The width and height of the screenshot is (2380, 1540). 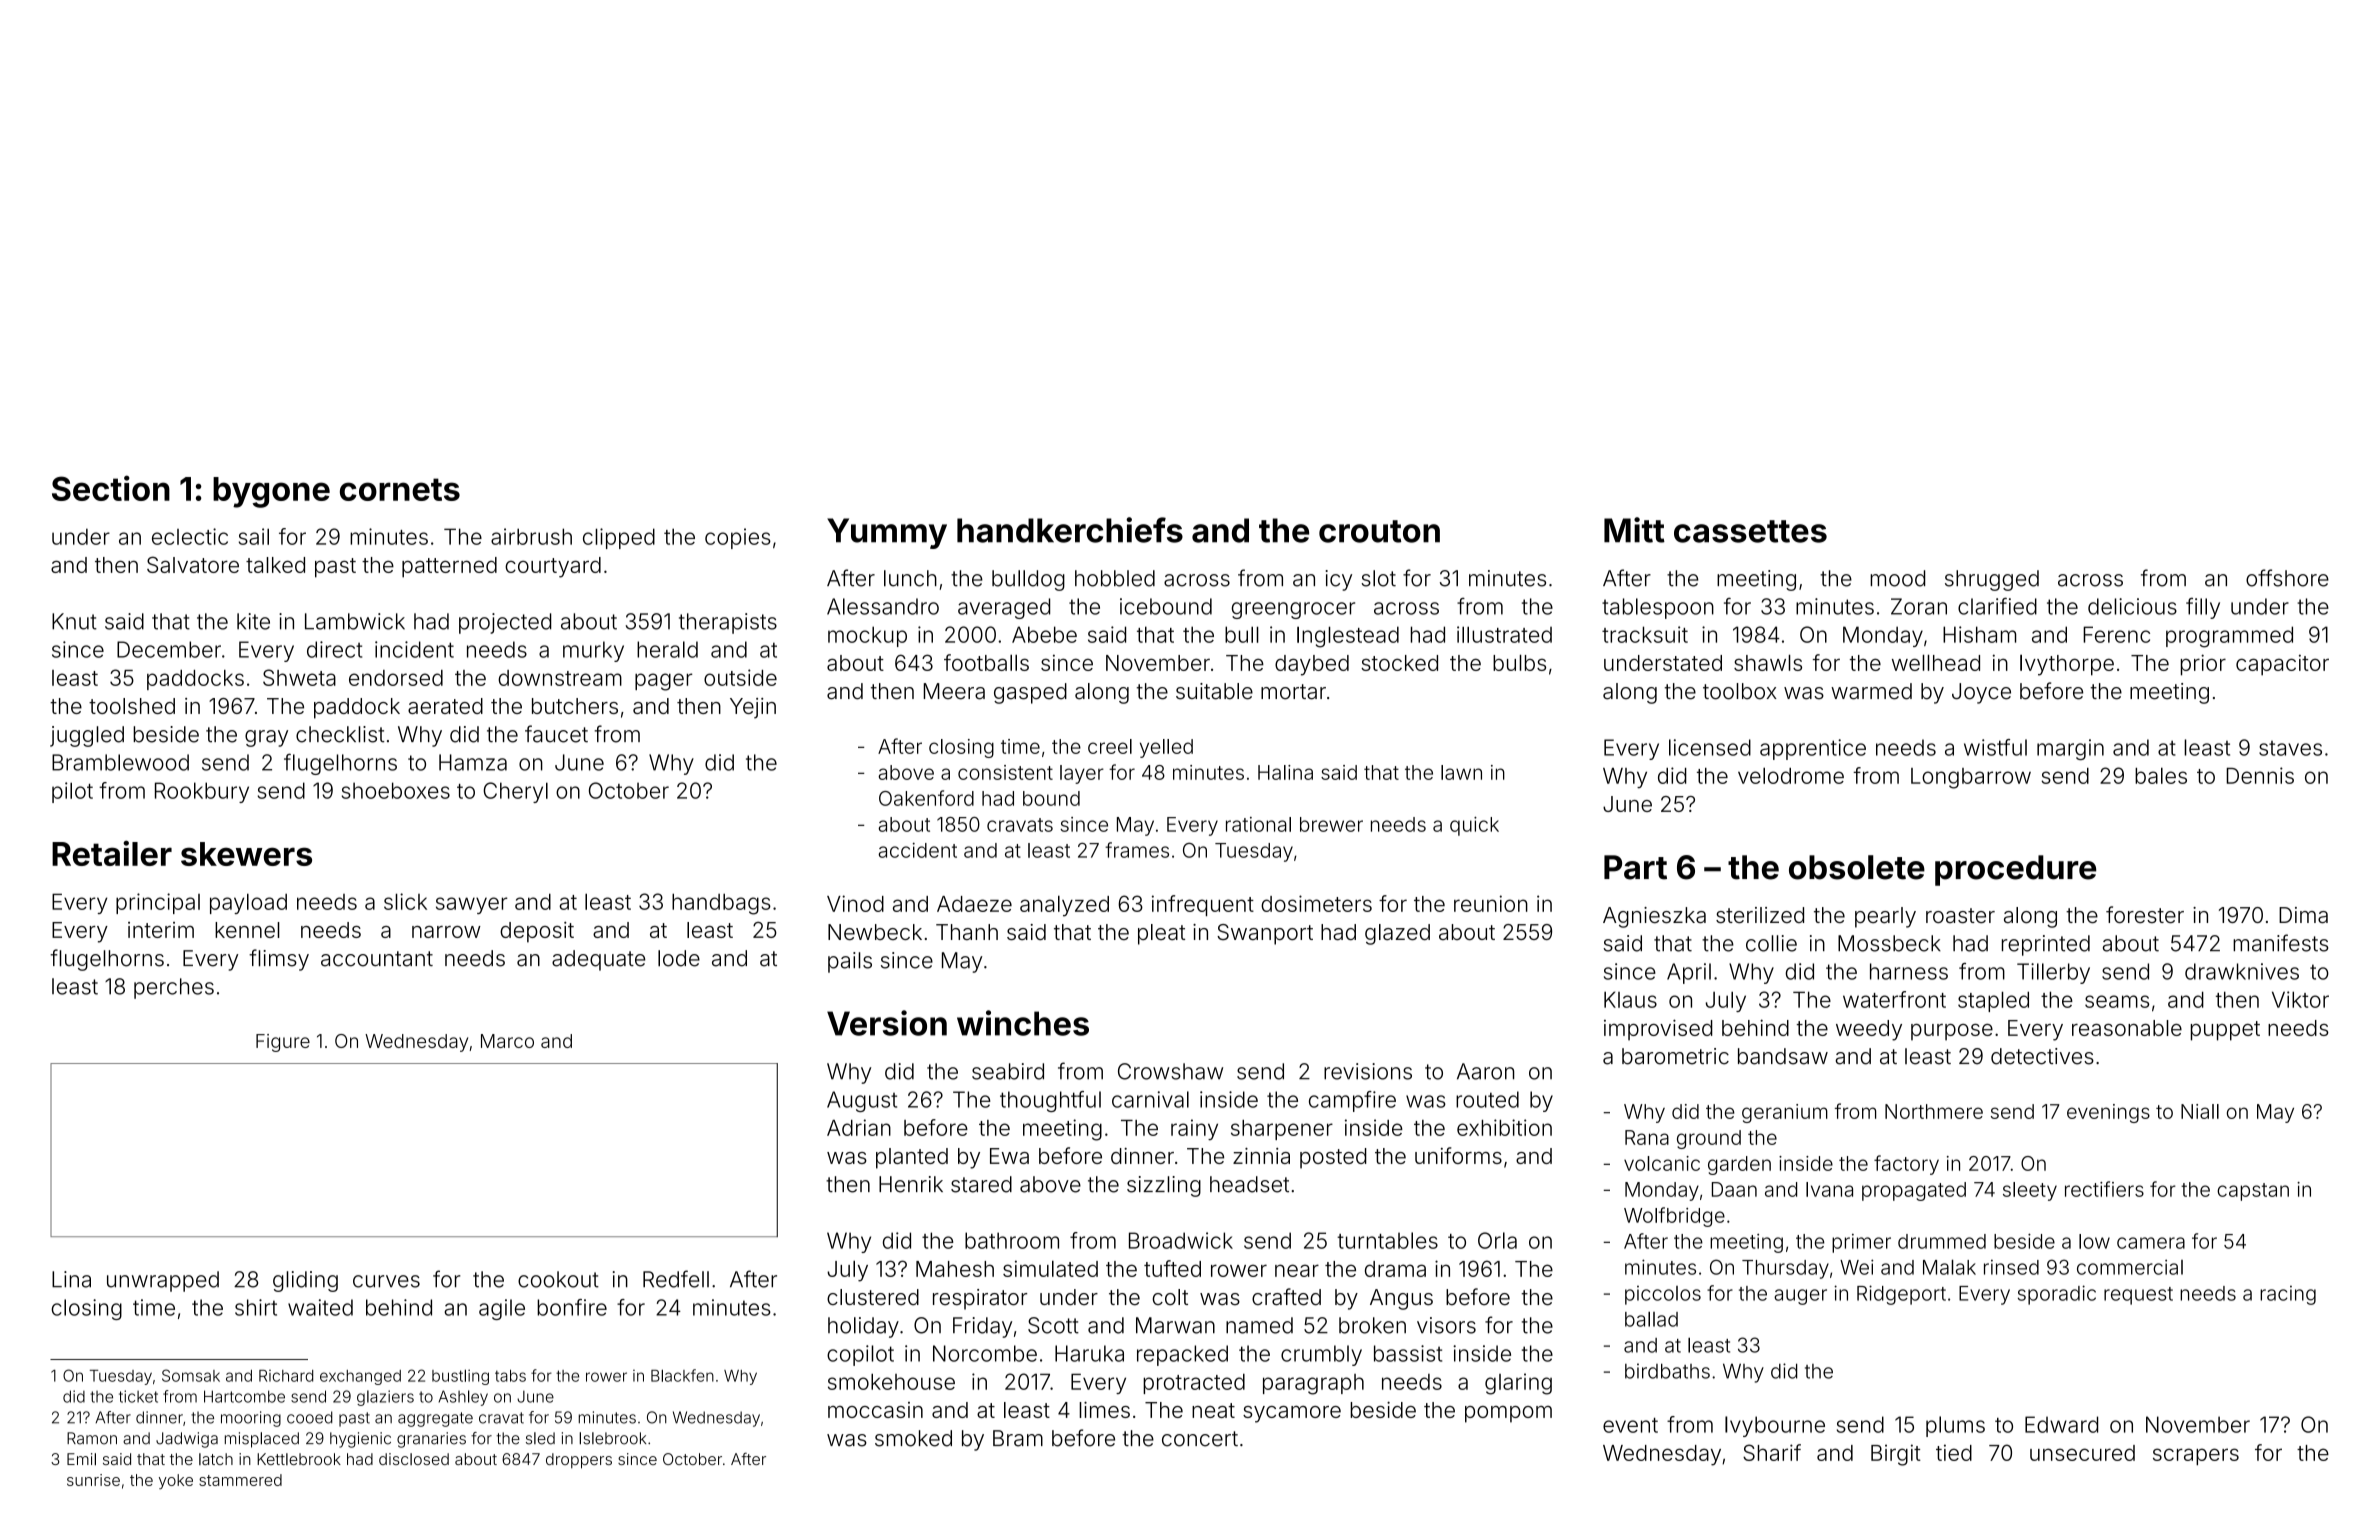 I want to click on droppers, so click(x=579, y=1461).
